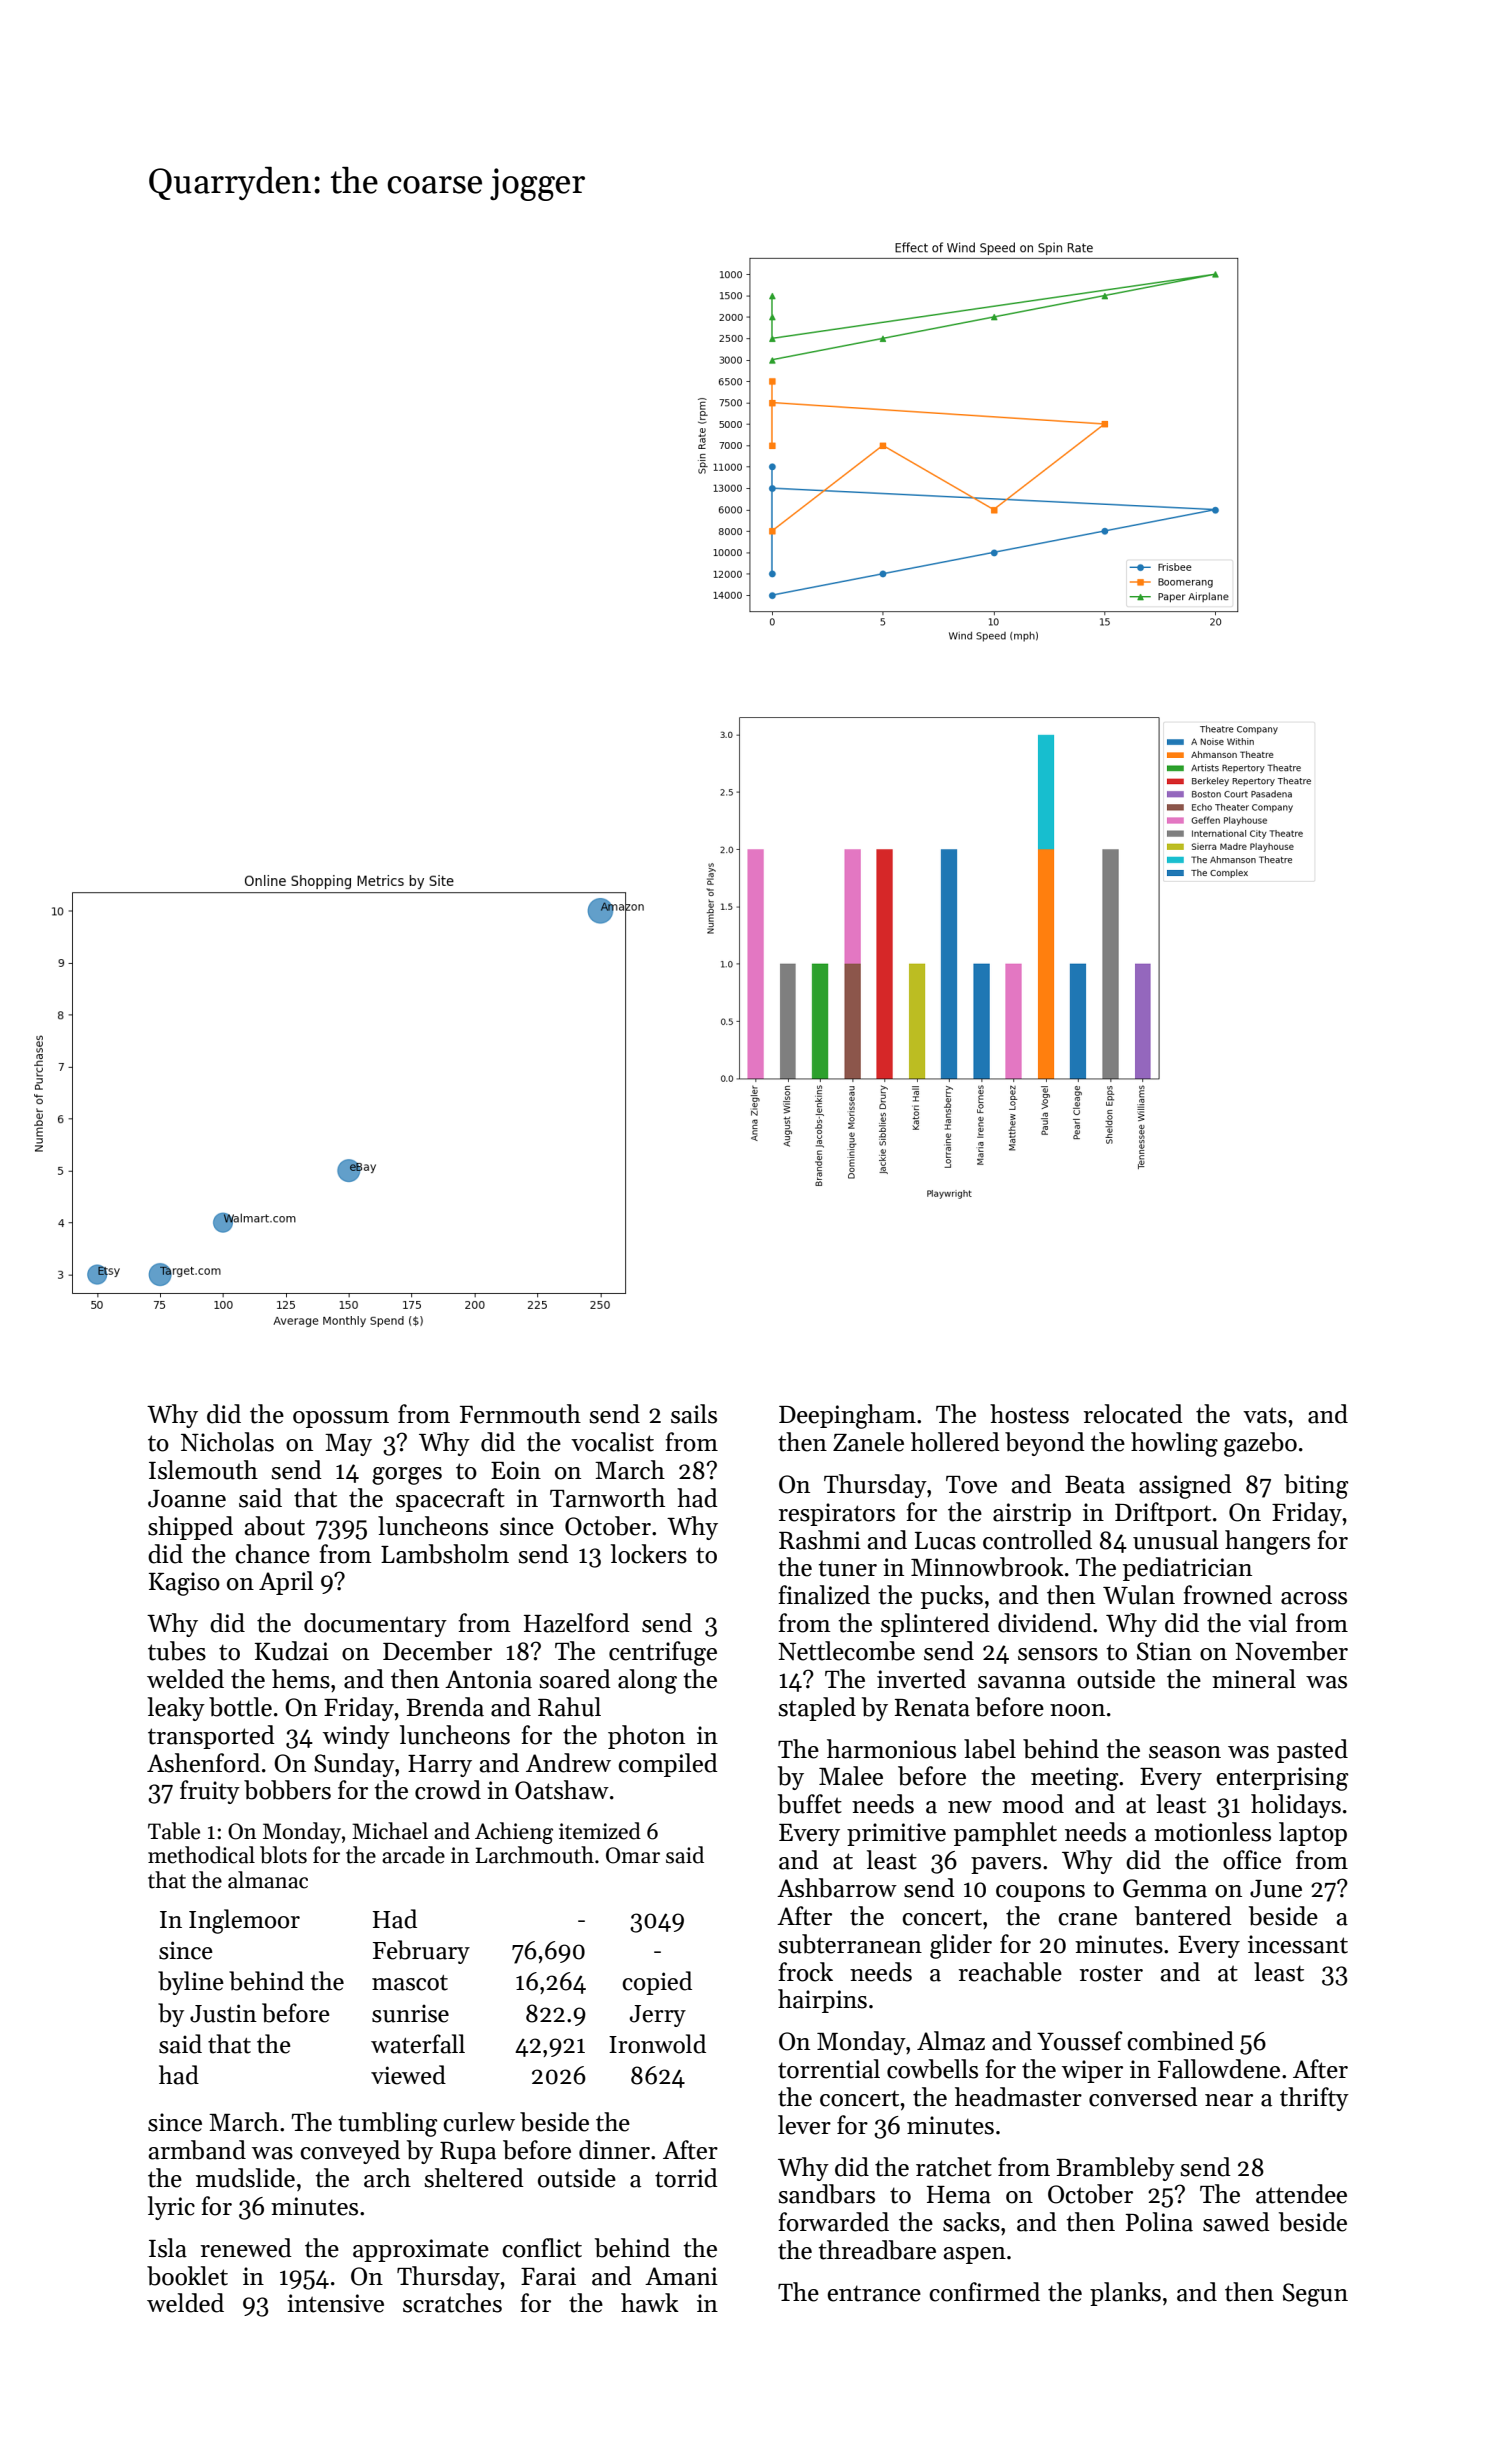 This page has height=2464, width=1496. What do you see at coordinates (1314, 1598) in the page?
I see `across` at bounding box center [1314, 1598].
